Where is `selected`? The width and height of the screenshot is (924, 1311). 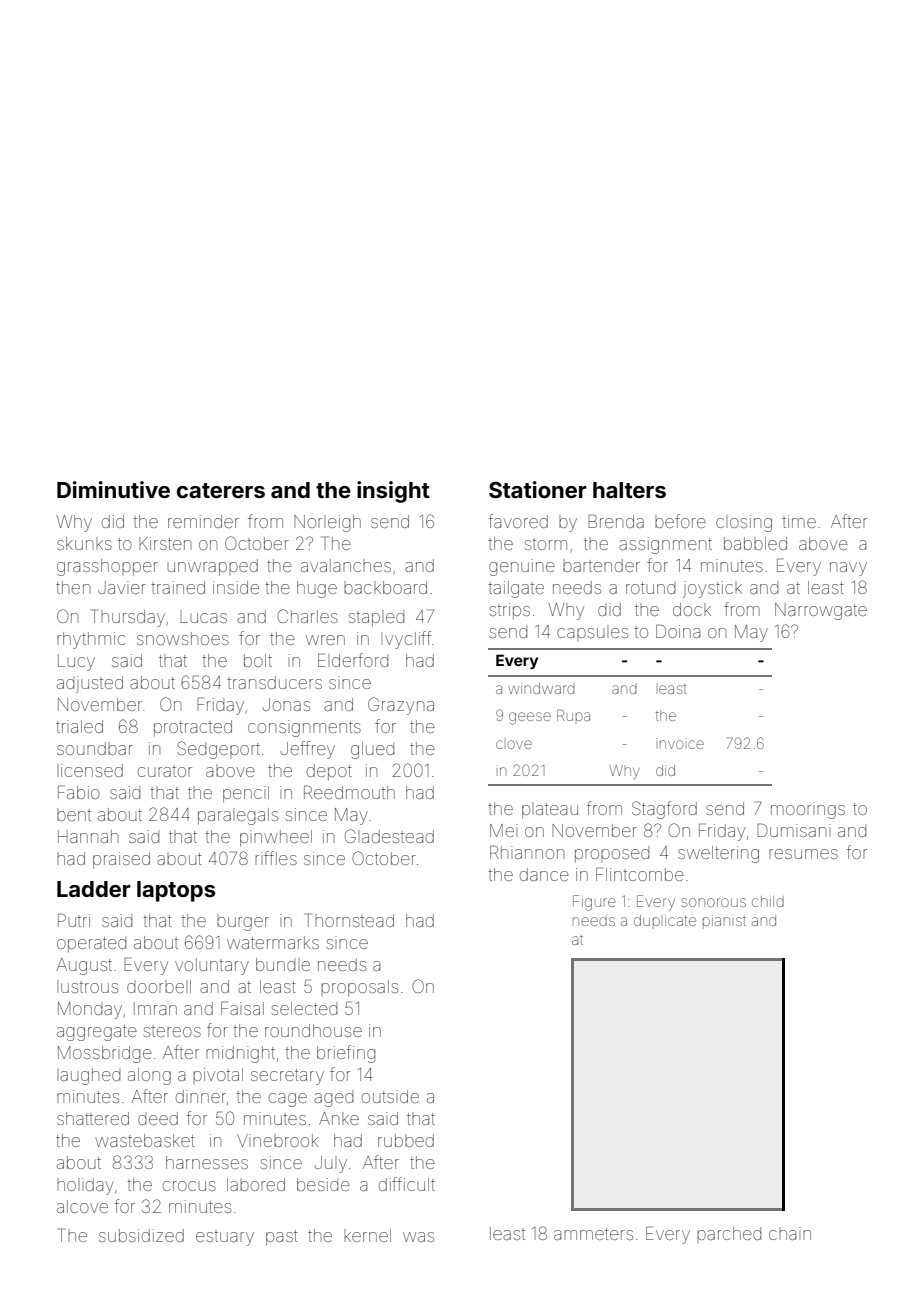 selected is located at coordinates (304, 1008).
